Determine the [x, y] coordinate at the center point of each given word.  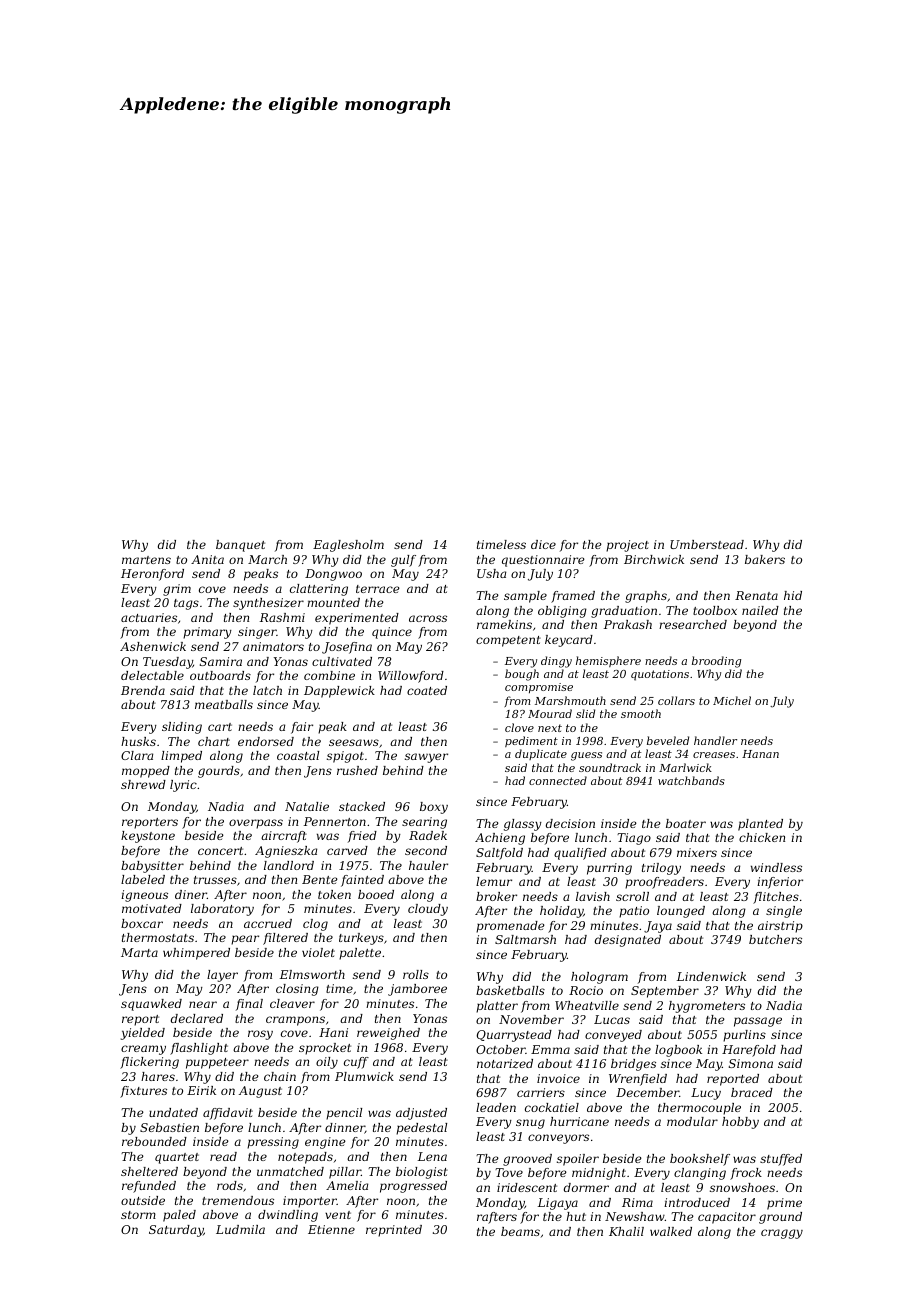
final [249, 1005]
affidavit [228, 1114]
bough [522, 675]
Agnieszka [286, 852]
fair [302, 728]
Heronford [152, 575]
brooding [716, 662]
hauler [428, 865]
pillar [345, 1173]
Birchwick [654, 559]
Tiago [634, 839]
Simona [751, 1063]
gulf [403, 561]
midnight [599, 1174]
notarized [505, 1063]
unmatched [290, 1171]
